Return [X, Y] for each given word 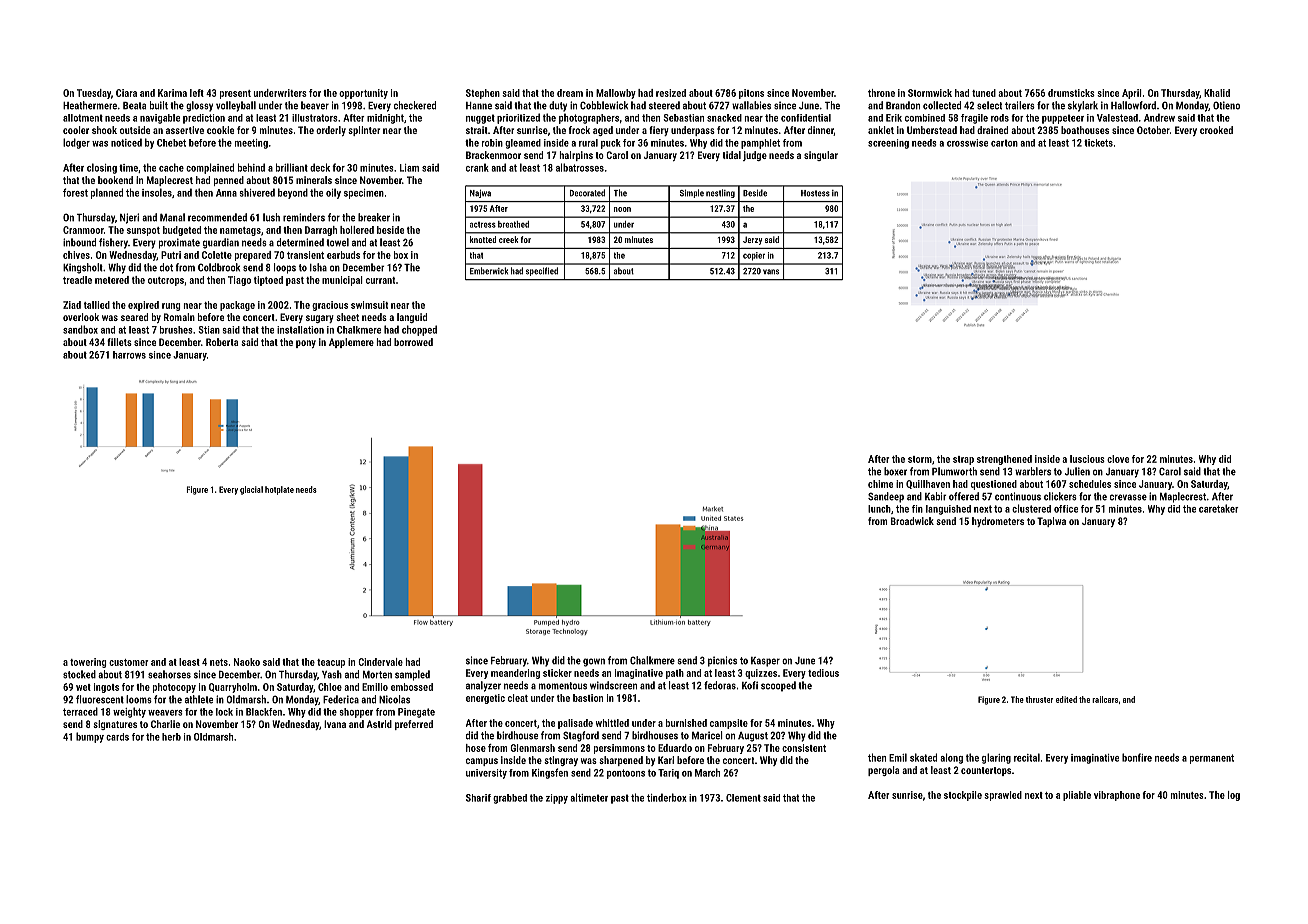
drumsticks [1071, 93]
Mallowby [616, 94]
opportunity [363, 94]
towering [88, 663]
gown [594, 662]
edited [1066, 699]
